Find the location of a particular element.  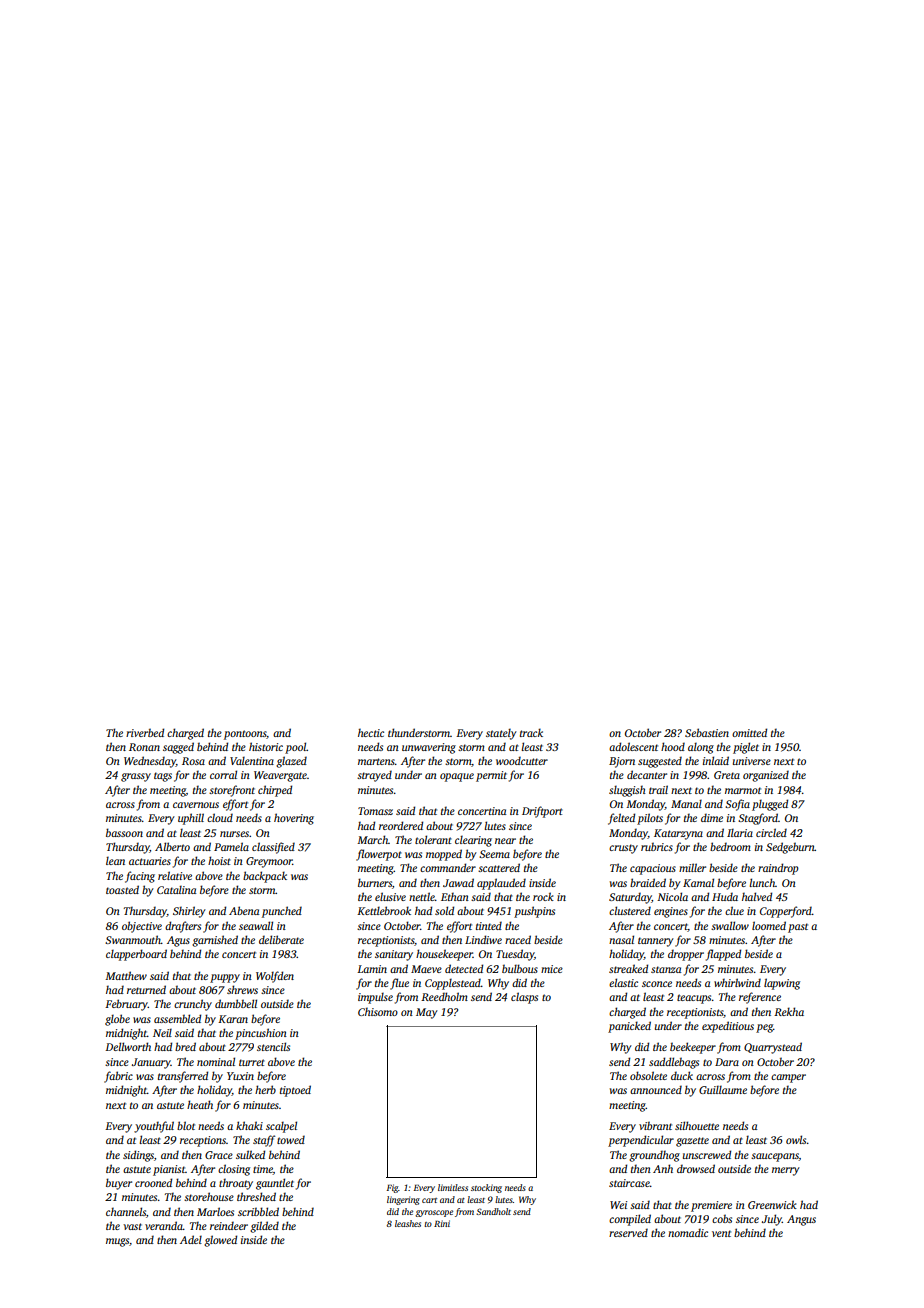

vast is located at coordinates (132, 1226).
